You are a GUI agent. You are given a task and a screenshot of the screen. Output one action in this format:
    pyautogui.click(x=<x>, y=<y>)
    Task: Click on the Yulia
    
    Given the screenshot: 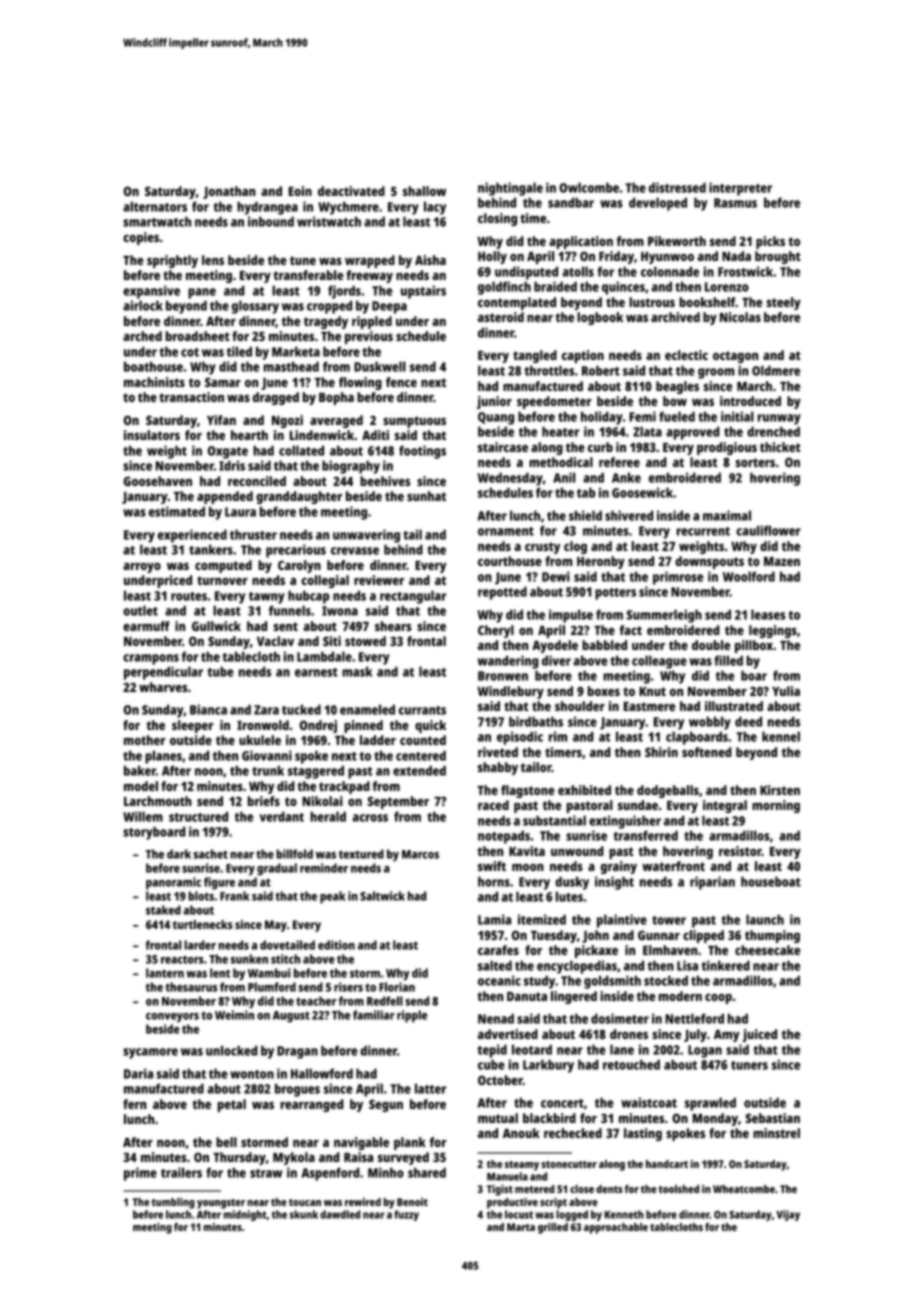 What is the action you would take?
    pyautogui.click(x=786, y=691)
